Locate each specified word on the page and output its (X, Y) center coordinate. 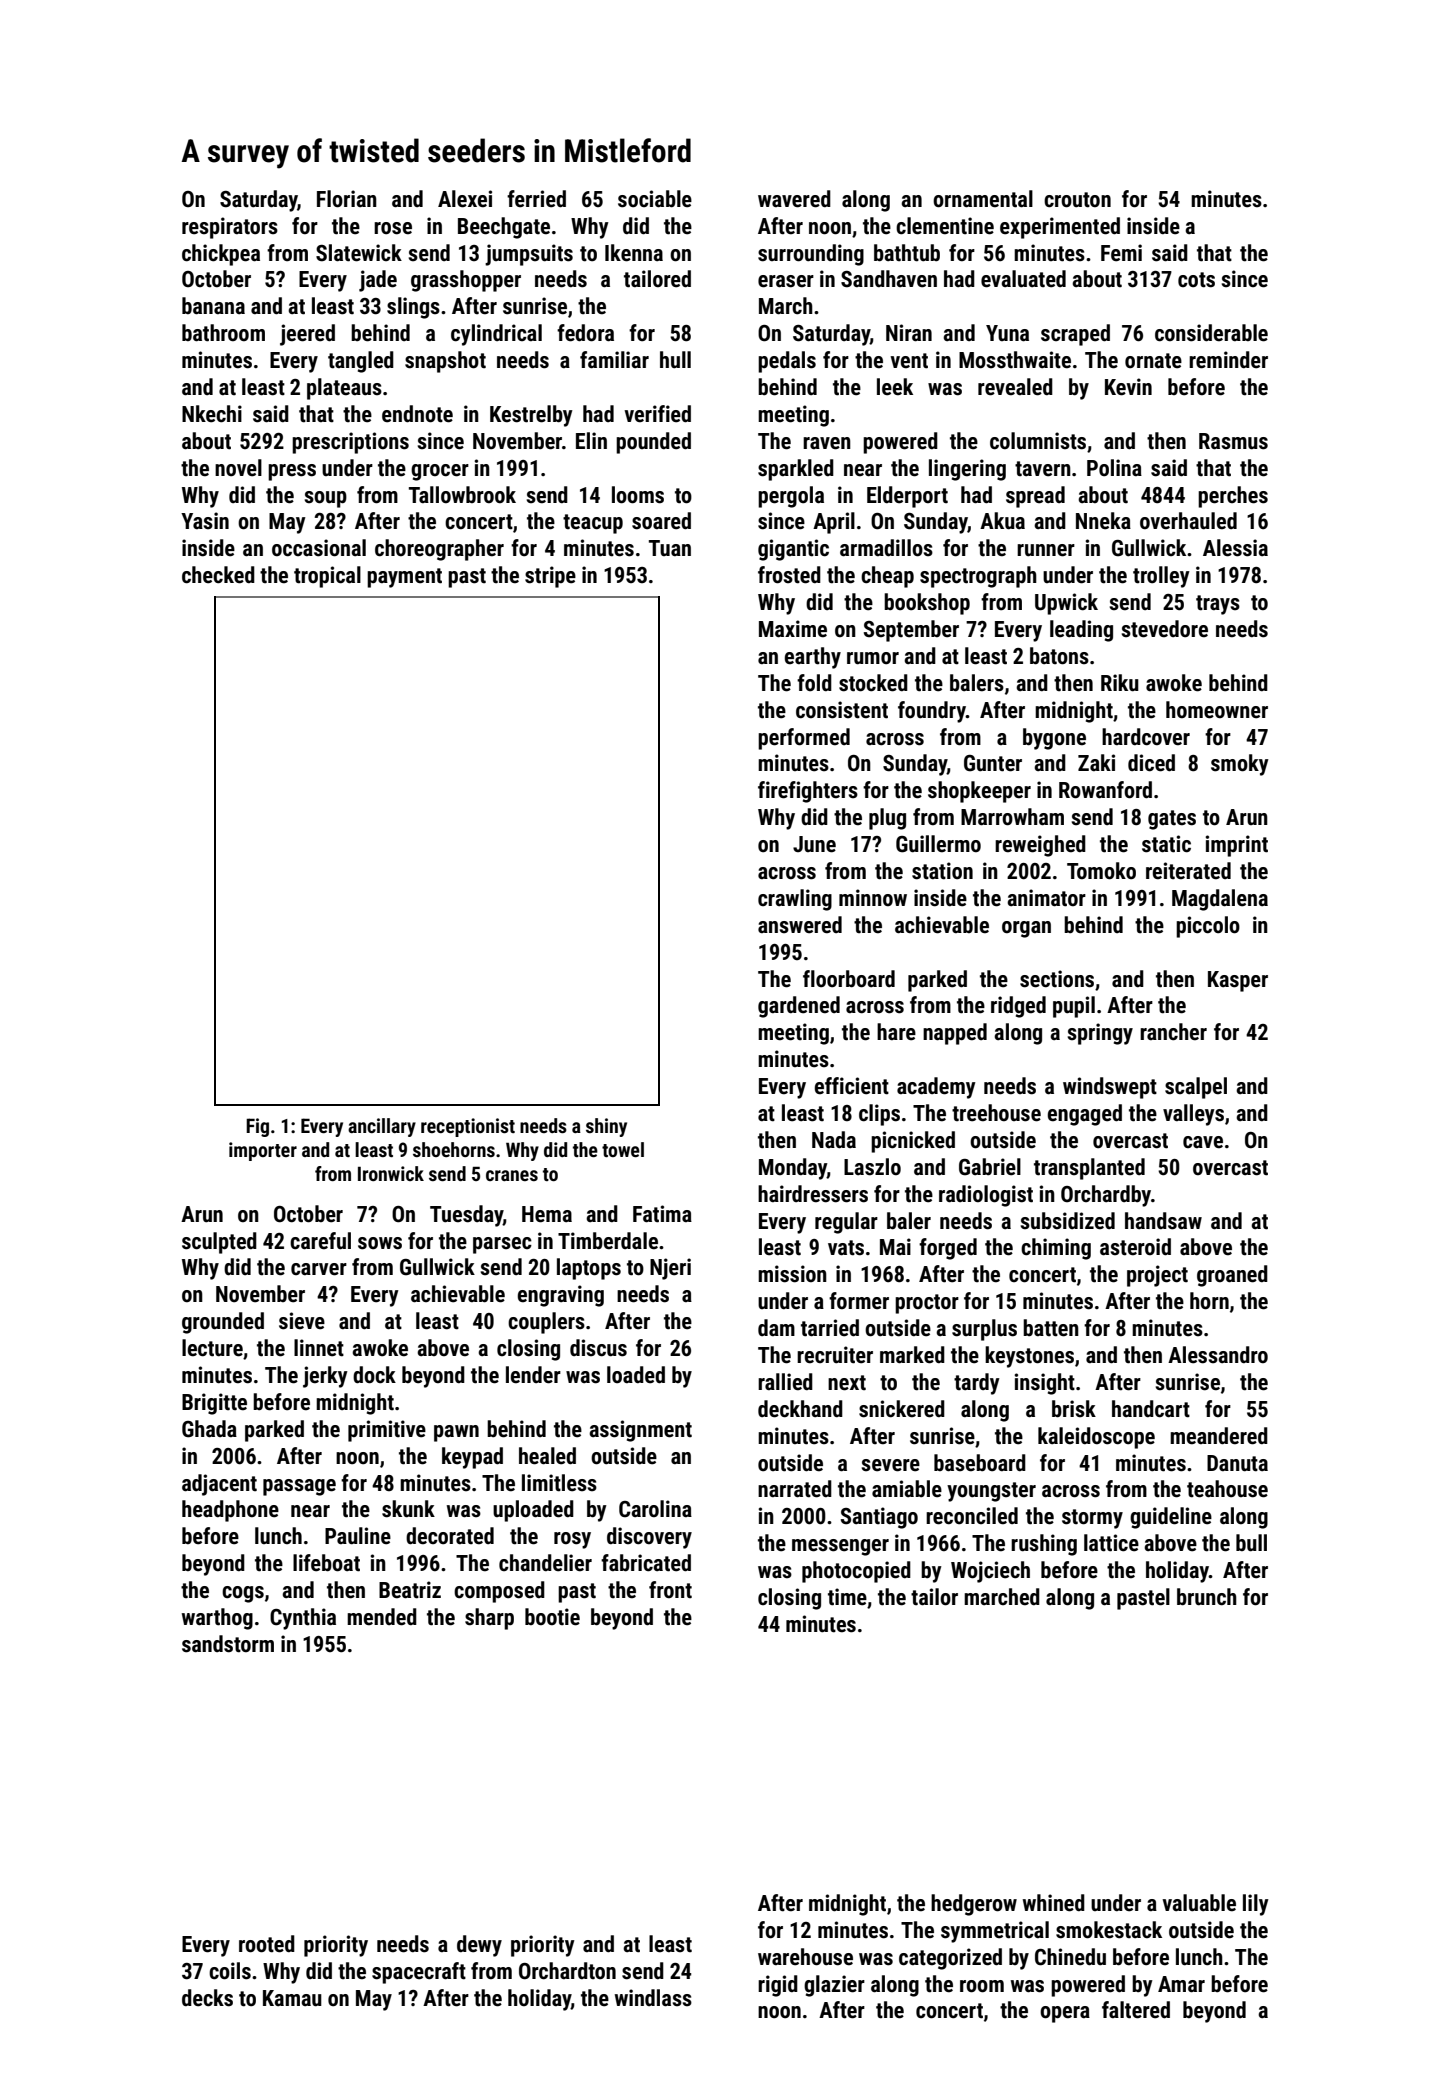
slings (413, 308)
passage (299, 1487)
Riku (1120, 683)
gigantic (793, 550)
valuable (1199, 1903)
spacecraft (419, 1973)
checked (218, 575)
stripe (550, 577)
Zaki (1096, 762)
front (670, 1590)
